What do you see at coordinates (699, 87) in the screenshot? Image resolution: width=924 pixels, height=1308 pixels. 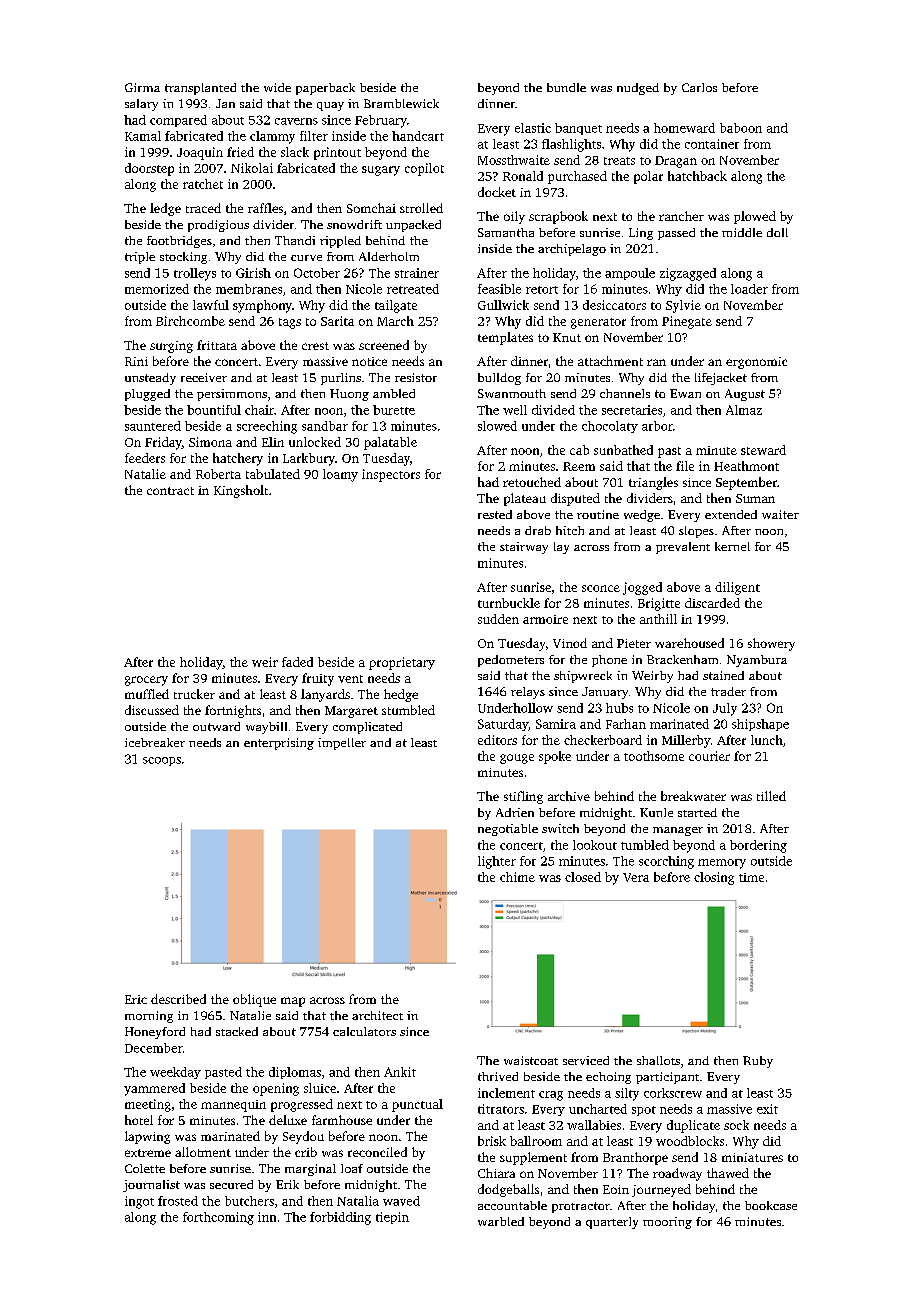 I see `Carlos` at bounding box center [699, 87].
